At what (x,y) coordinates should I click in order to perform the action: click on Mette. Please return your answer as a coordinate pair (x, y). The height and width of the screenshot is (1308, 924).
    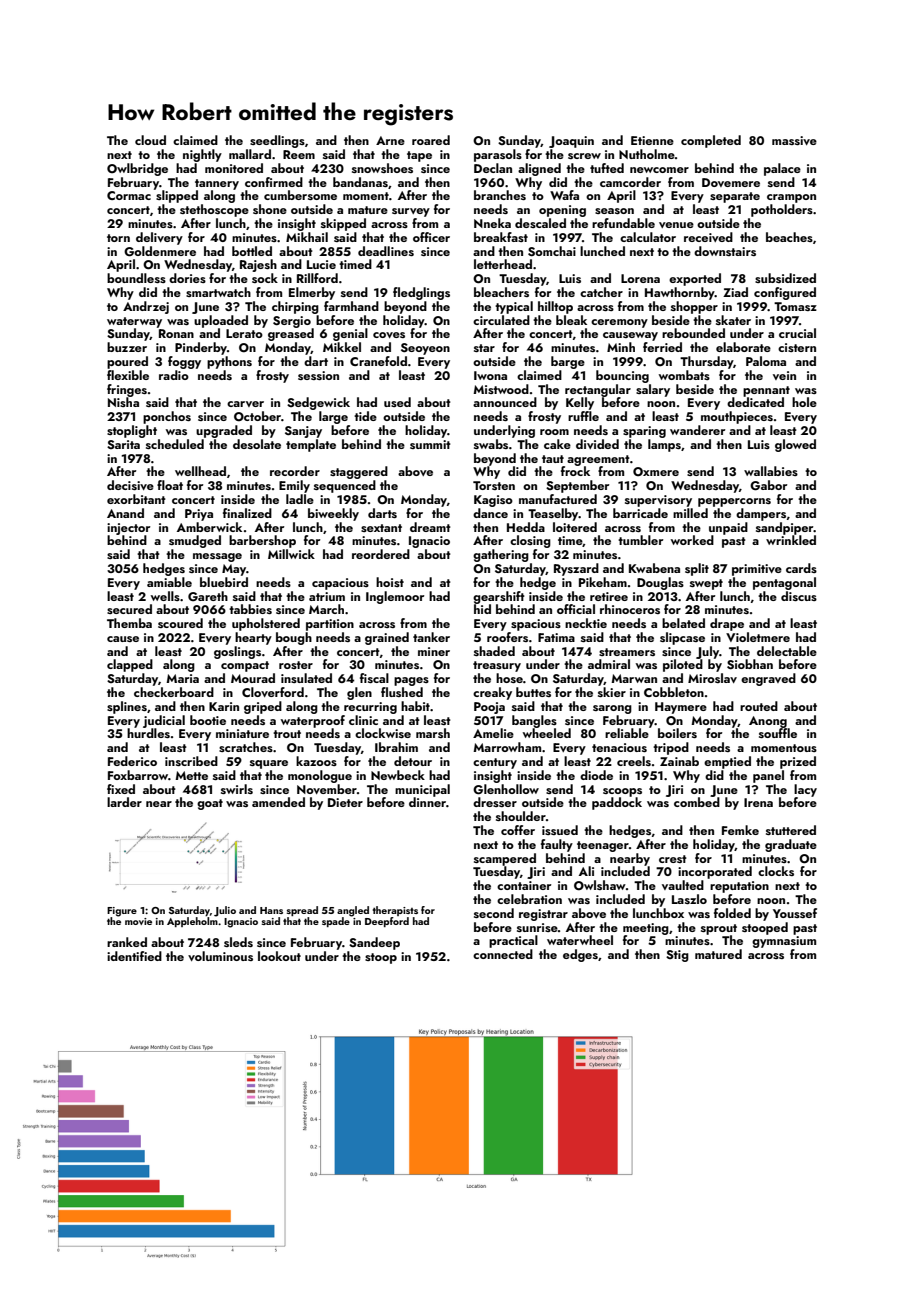
    Looking at the image, I should click on (191, 775).
